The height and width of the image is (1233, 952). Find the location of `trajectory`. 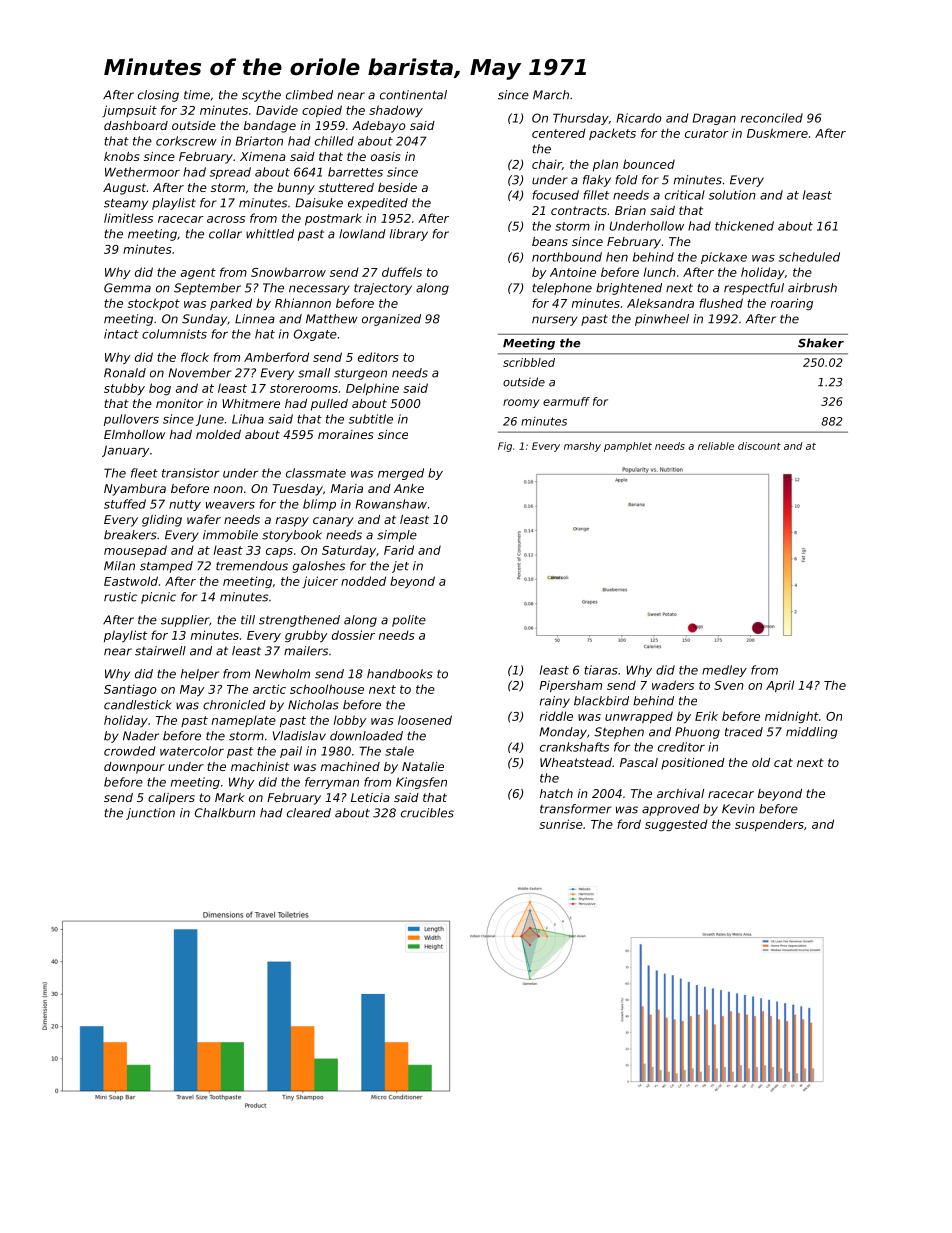

trajectory is located at coordinates (383, 289).
